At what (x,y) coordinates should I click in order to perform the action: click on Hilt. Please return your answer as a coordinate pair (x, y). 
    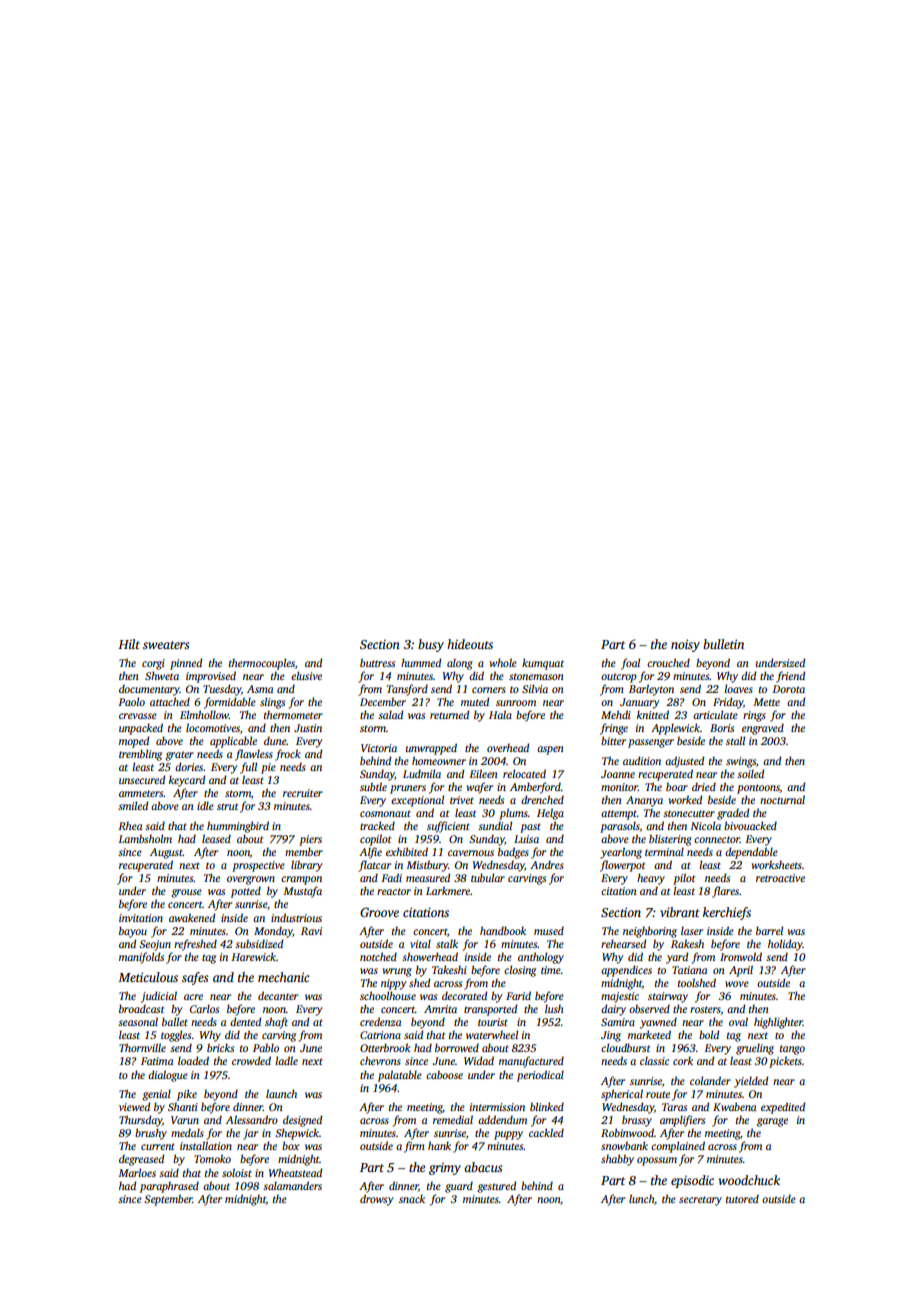
    Looking at the image, I should click on (129, 644).
